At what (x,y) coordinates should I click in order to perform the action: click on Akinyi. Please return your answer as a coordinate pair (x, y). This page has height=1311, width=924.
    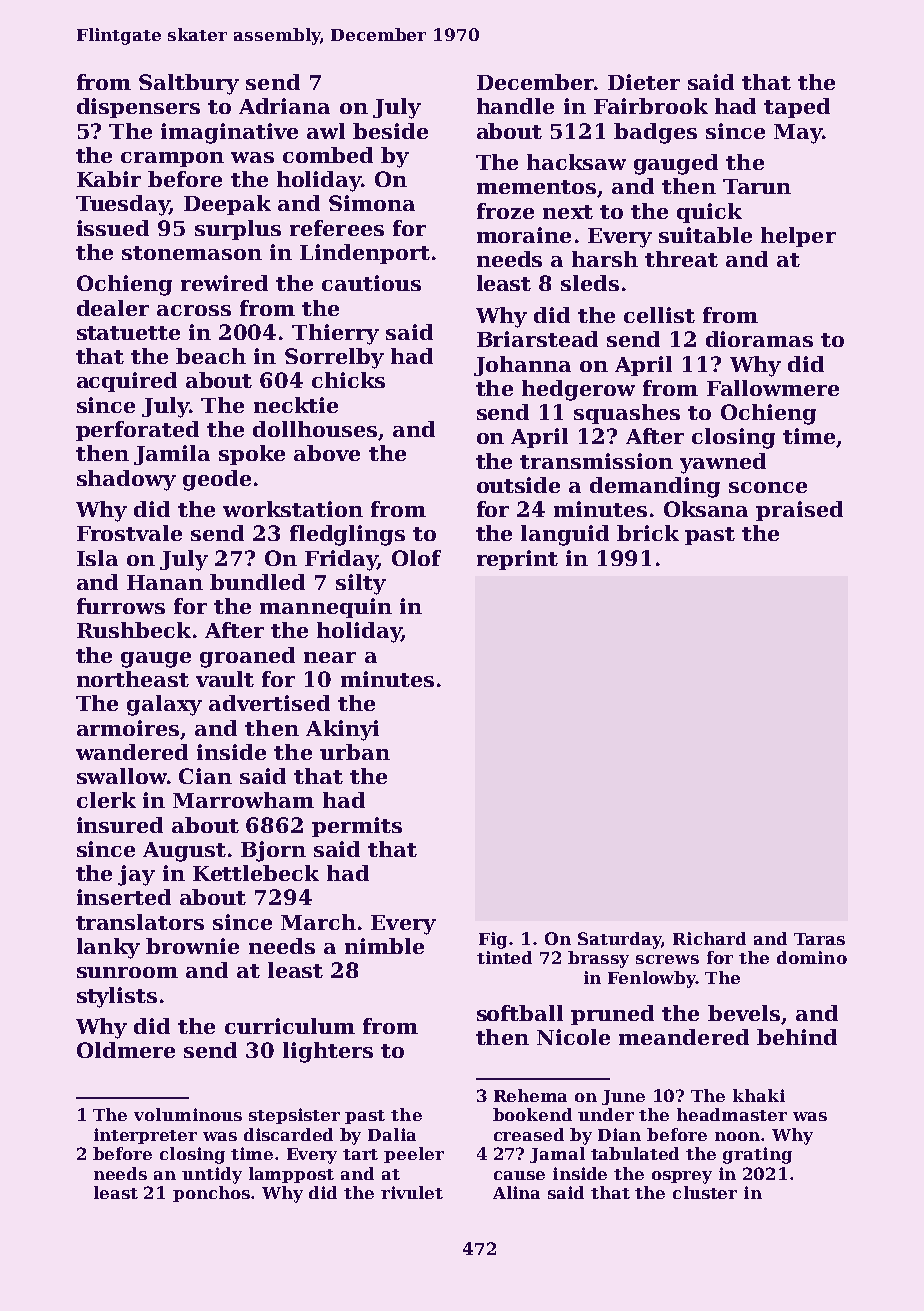
    Looking at the image, I should click on (342, 730).
